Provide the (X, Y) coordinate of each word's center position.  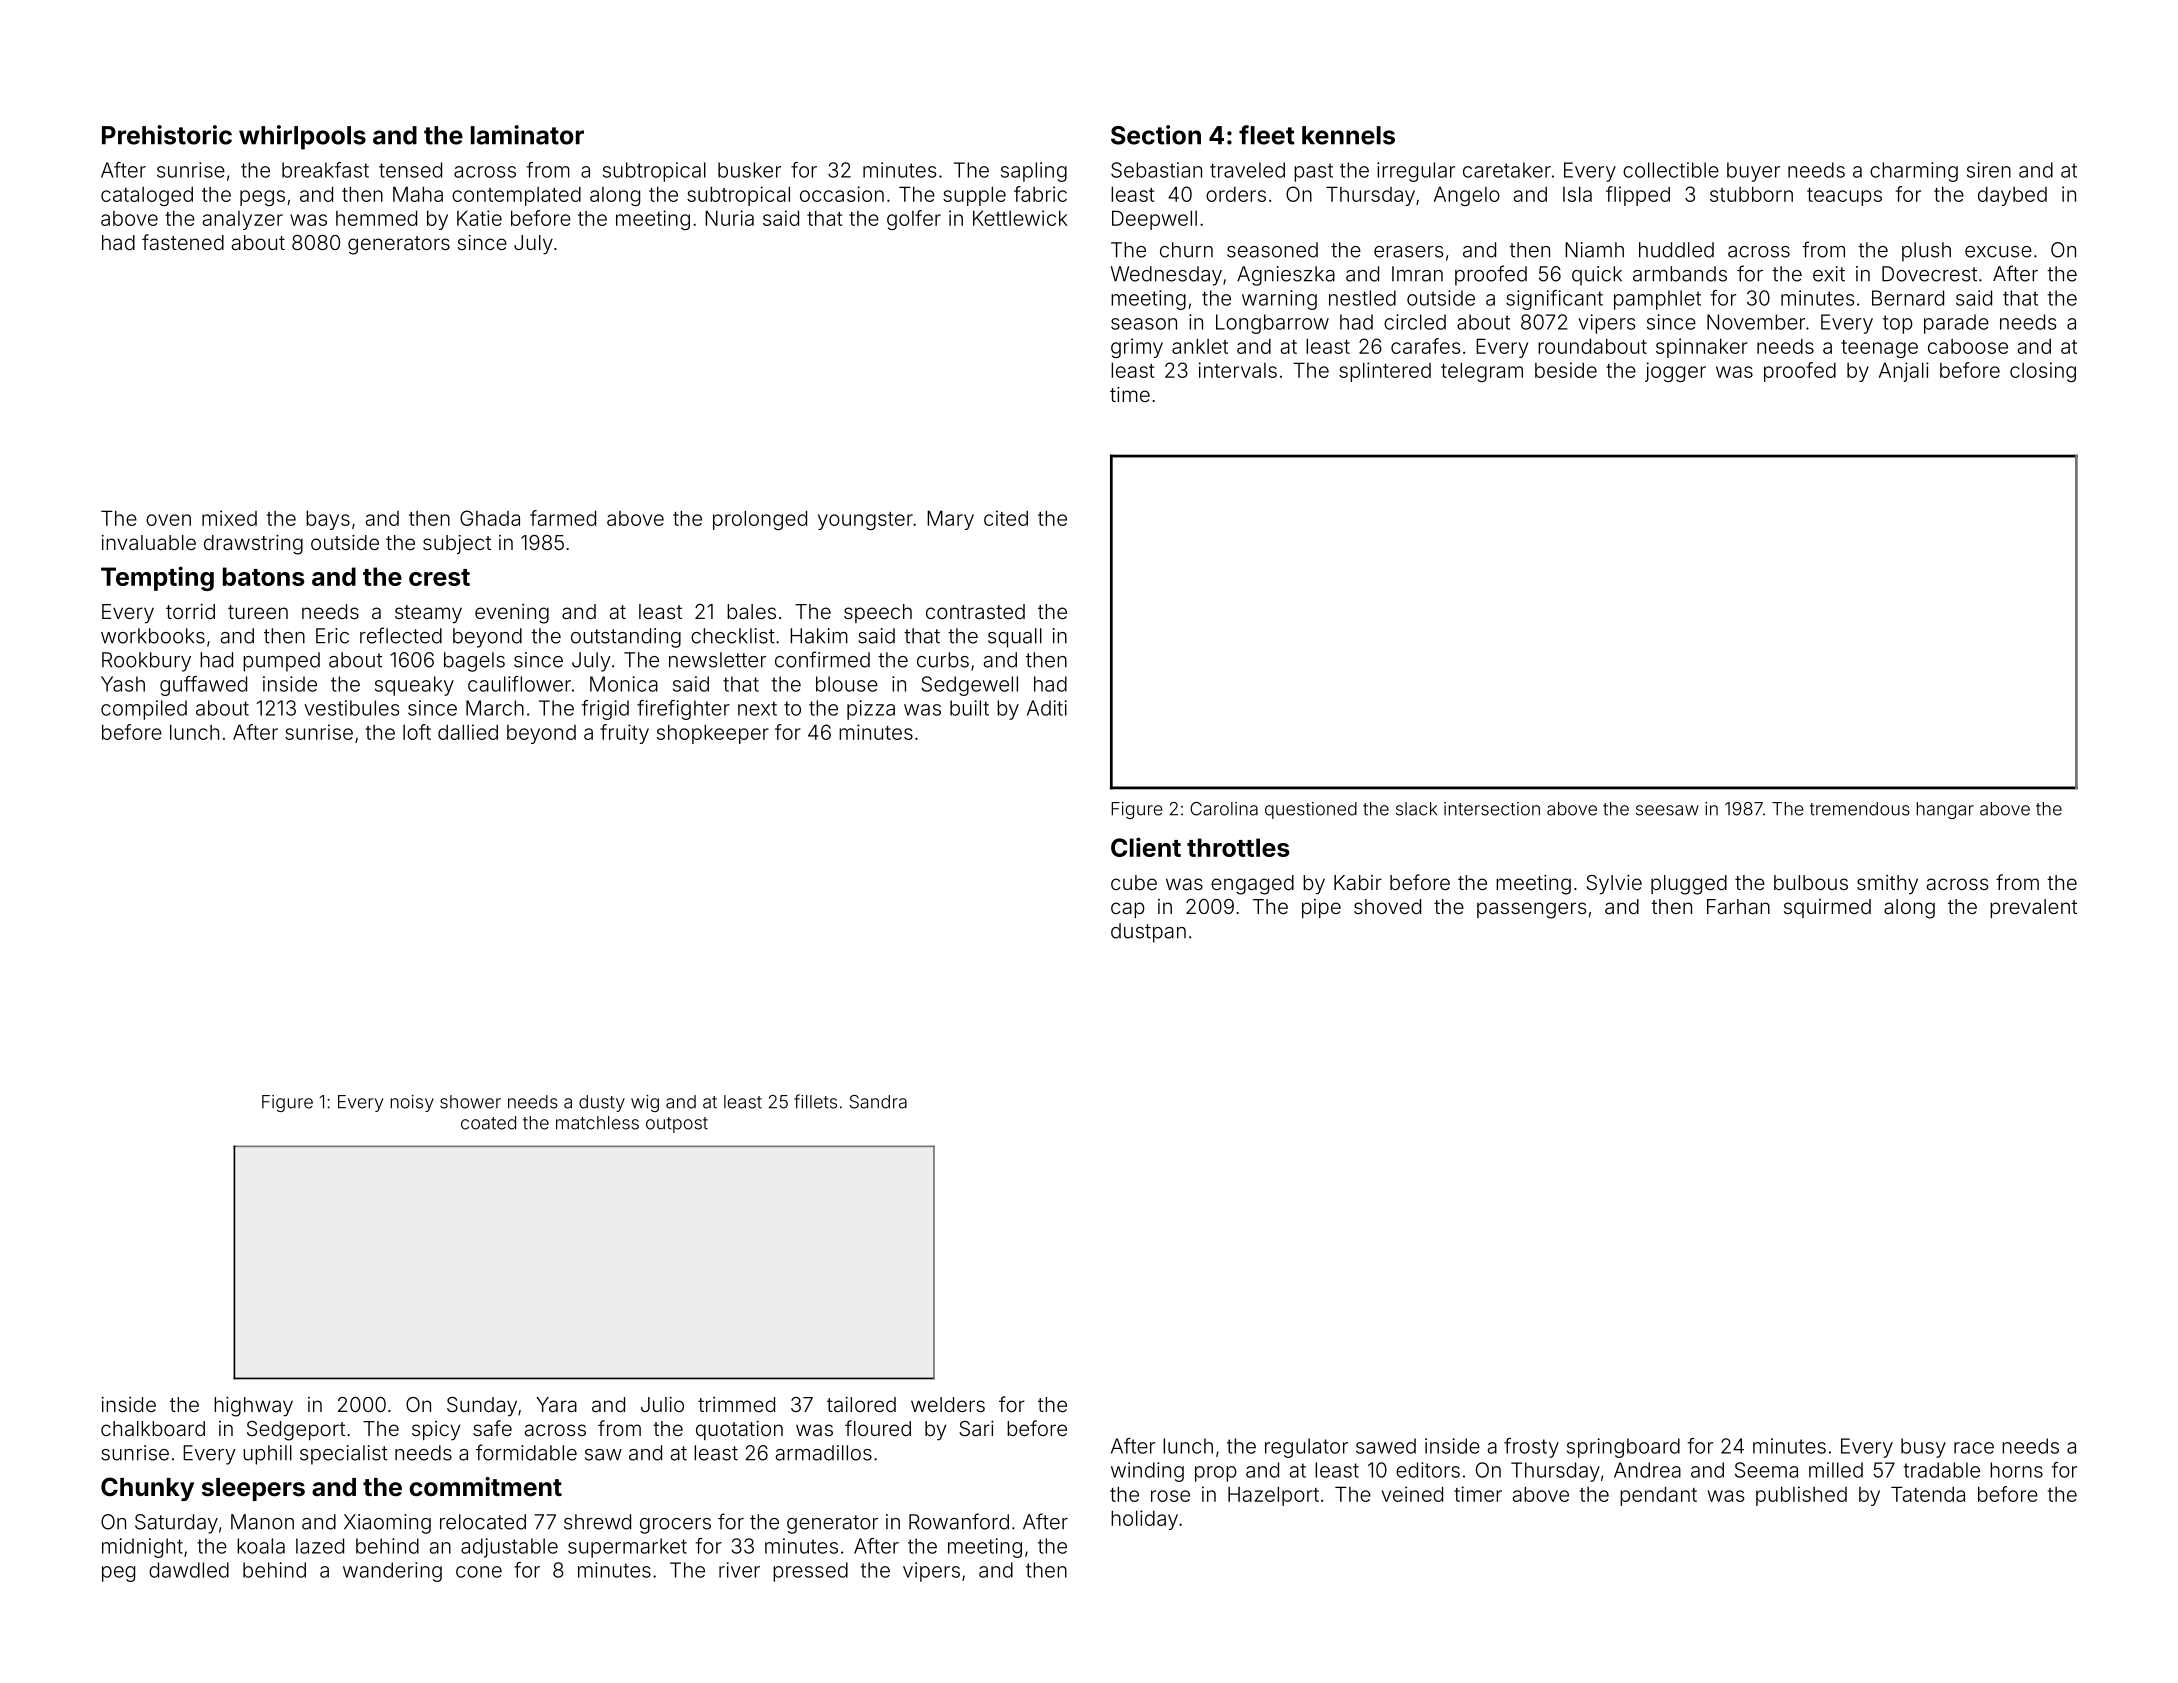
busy (1923, 1448)
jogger (1675, 372)
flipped (1638, 196)
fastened (183, 242)
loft (417, 732)
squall (1015, 638)
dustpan (1148, 933)
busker (749, 170)
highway (253, 1407)
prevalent (2033, 908)
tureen (258, 612)
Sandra (878, 1102)
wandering (392, 1572)
